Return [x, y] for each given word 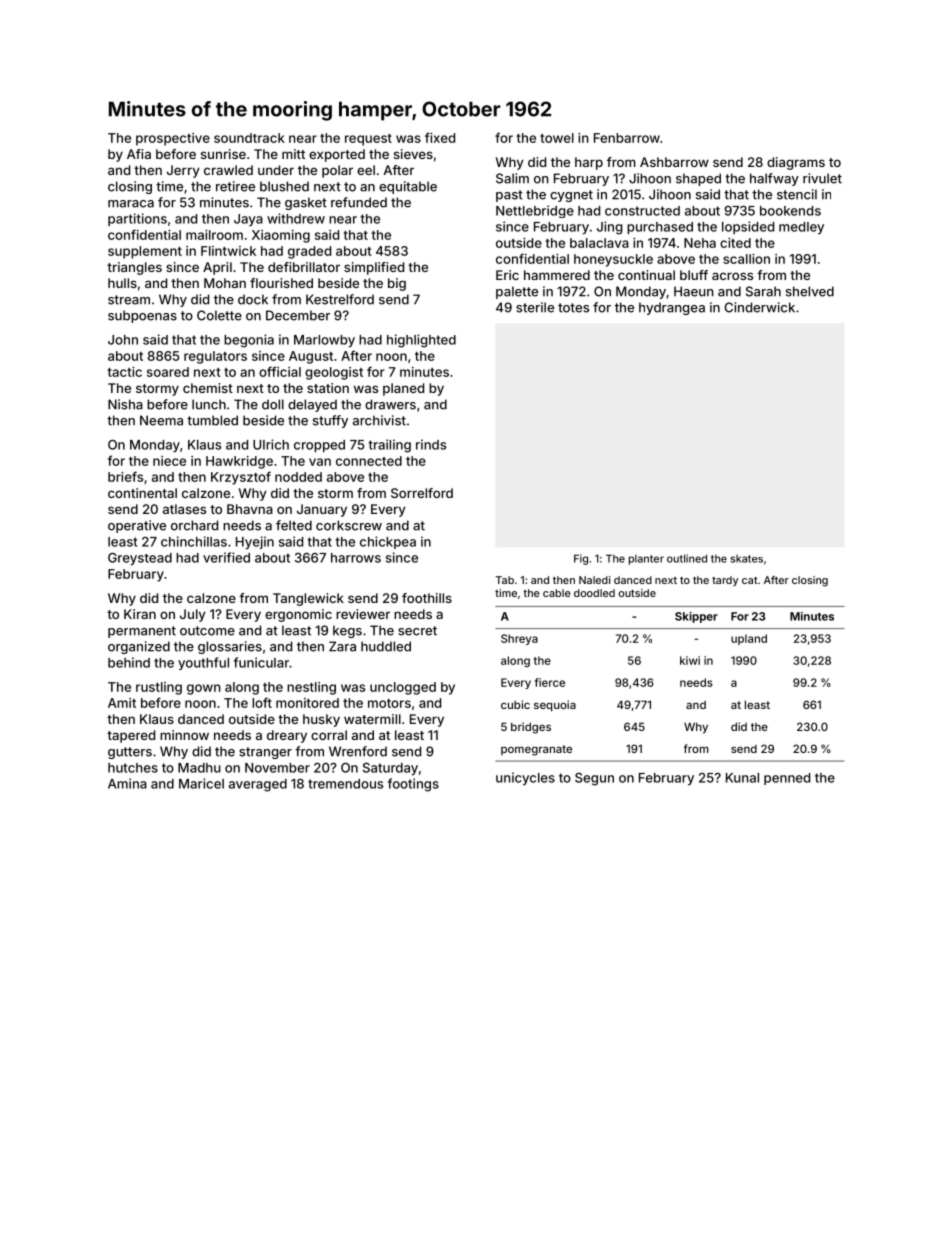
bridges [531, 728]
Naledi [595, 580]
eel [366, 170]
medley [801, 228]
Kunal [742, 778]
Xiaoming [281, 236]
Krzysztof [241, 478]
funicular [261, 662]
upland [749, 639]
